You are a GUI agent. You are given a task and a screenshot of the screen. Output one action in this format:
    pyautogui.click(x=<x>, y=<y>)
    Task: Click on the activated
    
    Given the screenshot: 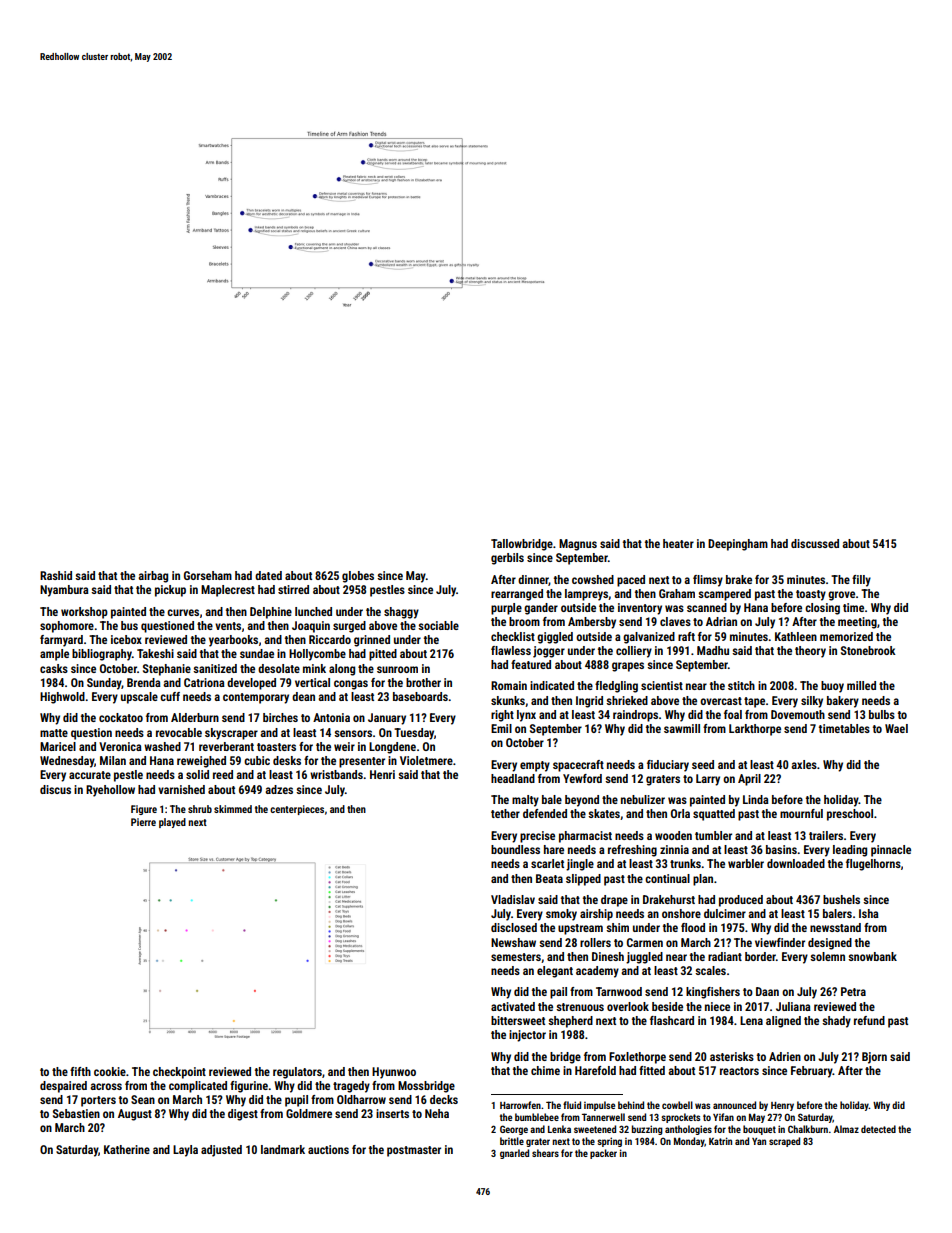 What is the action you would take?
    pyautogui.click(x=513, y=1006)
